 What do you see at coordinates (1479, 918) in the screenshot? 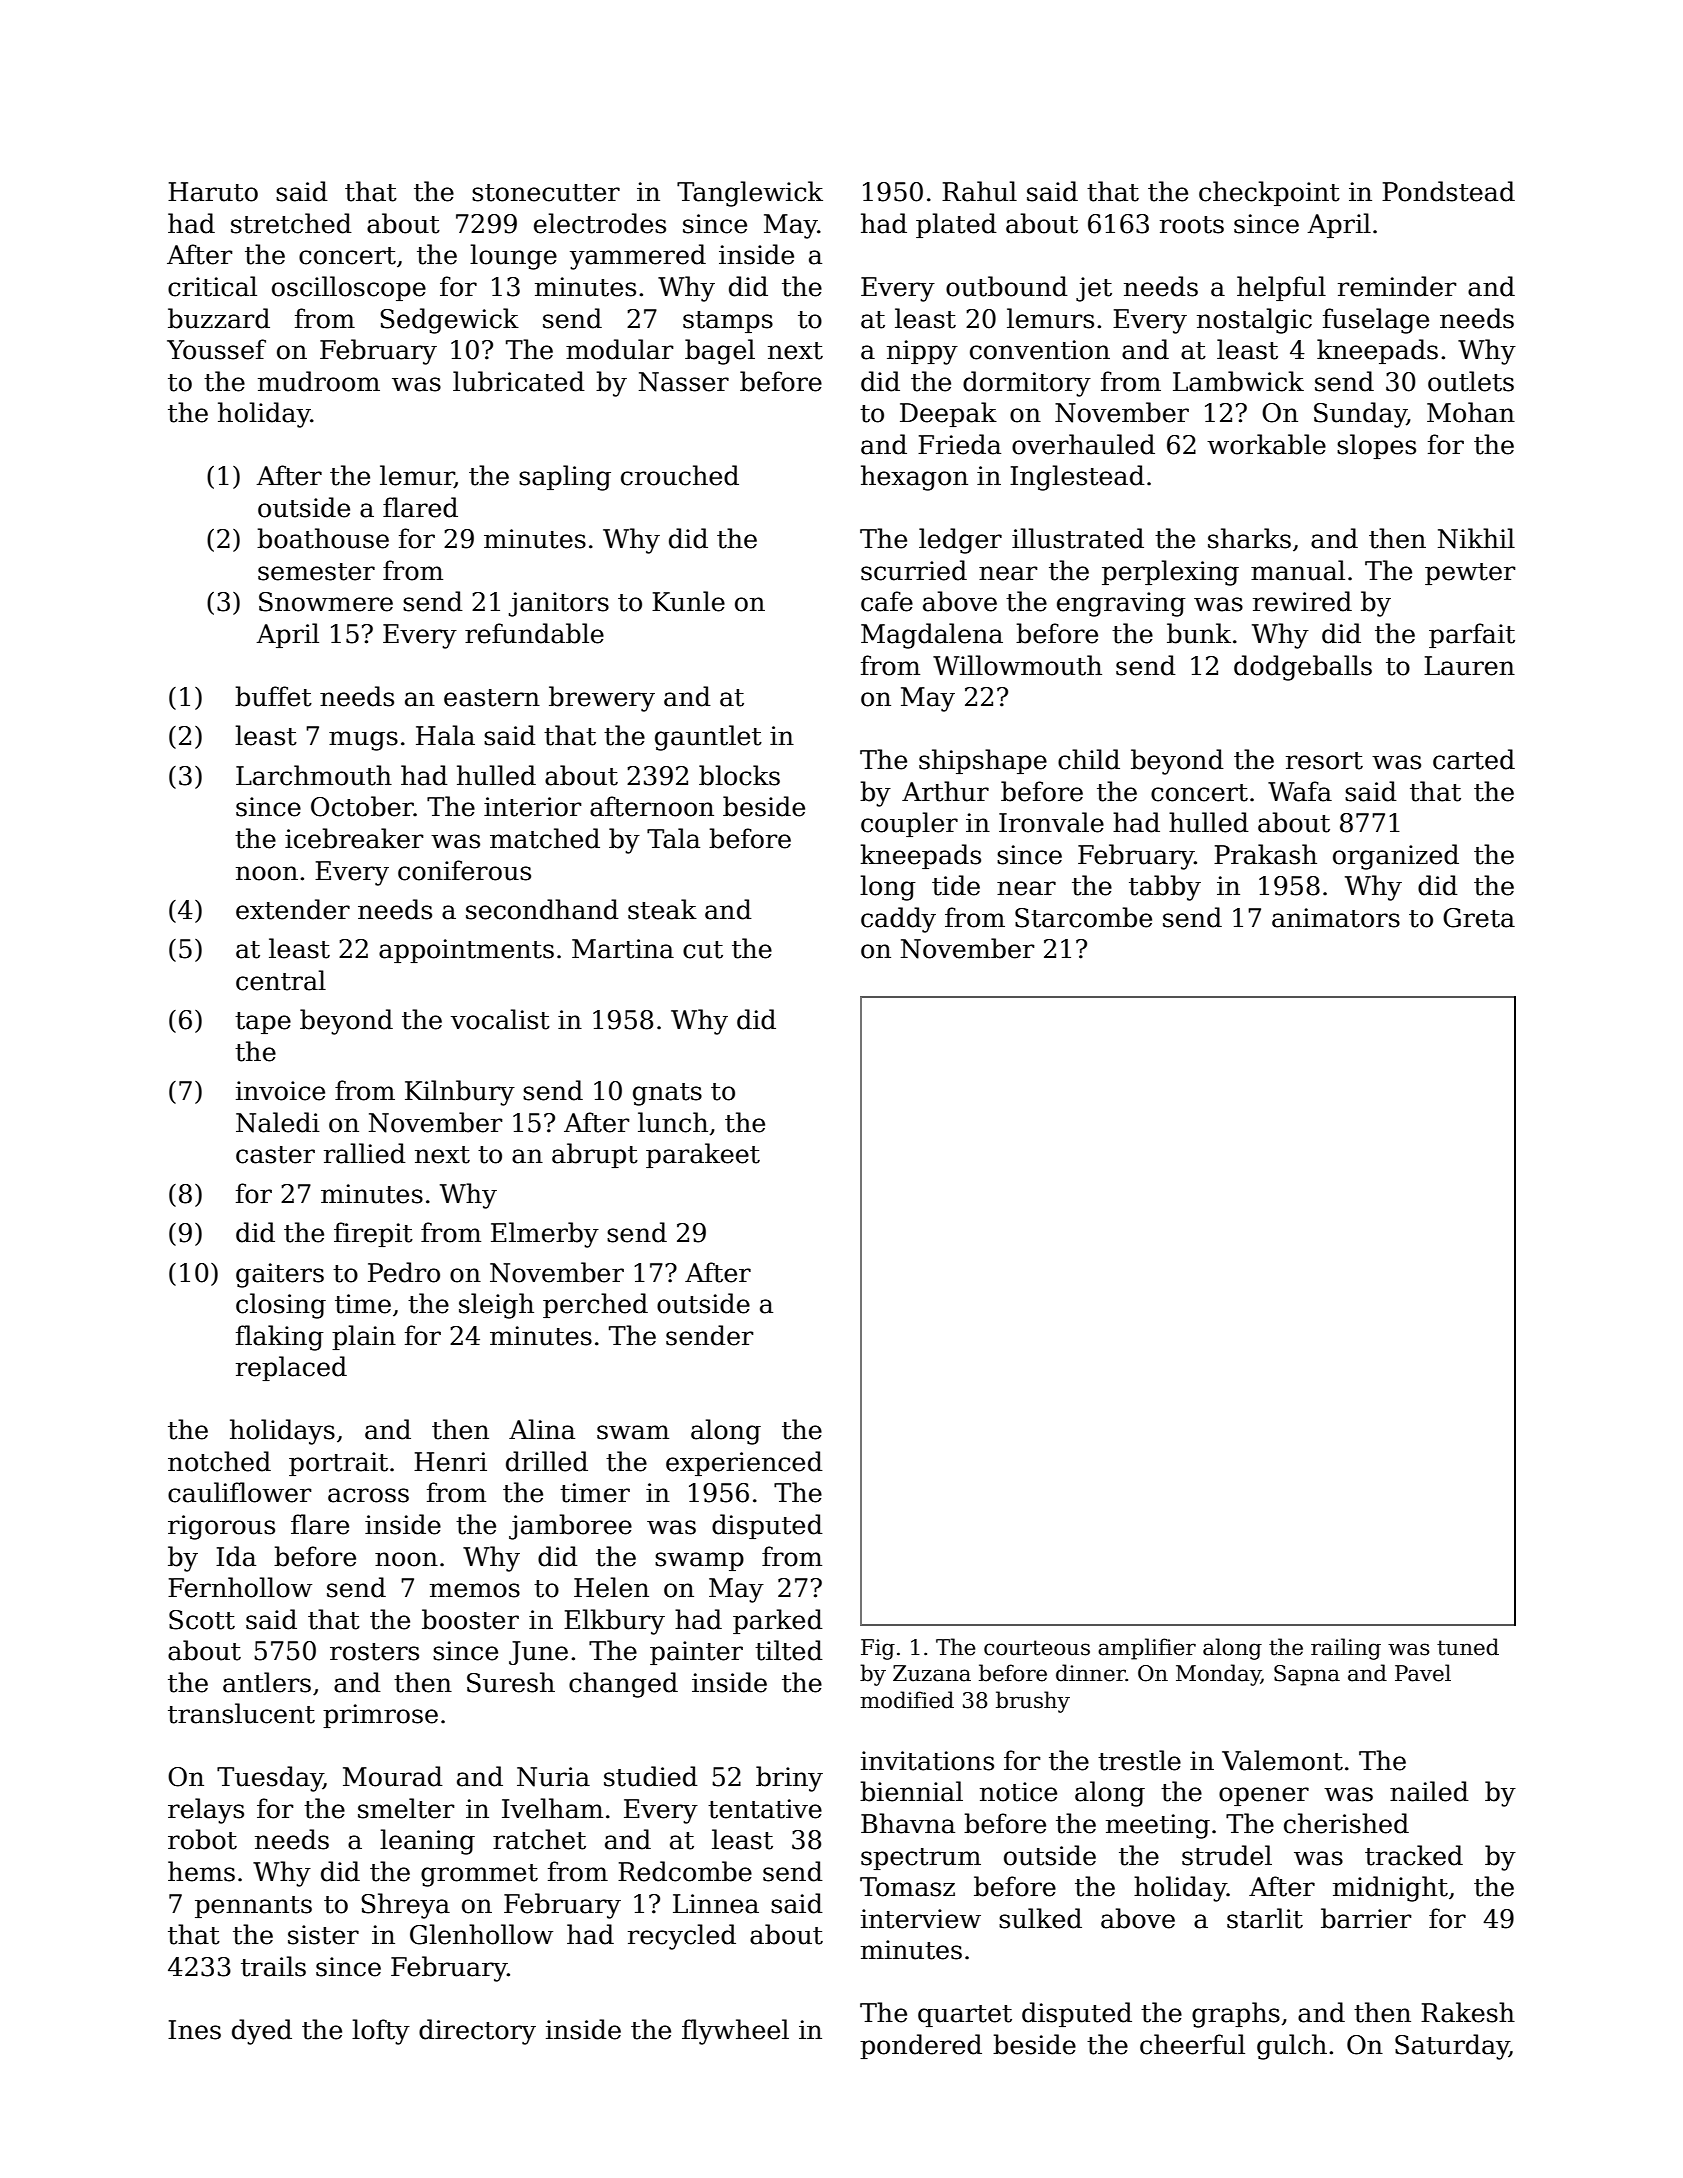
I see `Greta` at bounding box center [1479, 918].
